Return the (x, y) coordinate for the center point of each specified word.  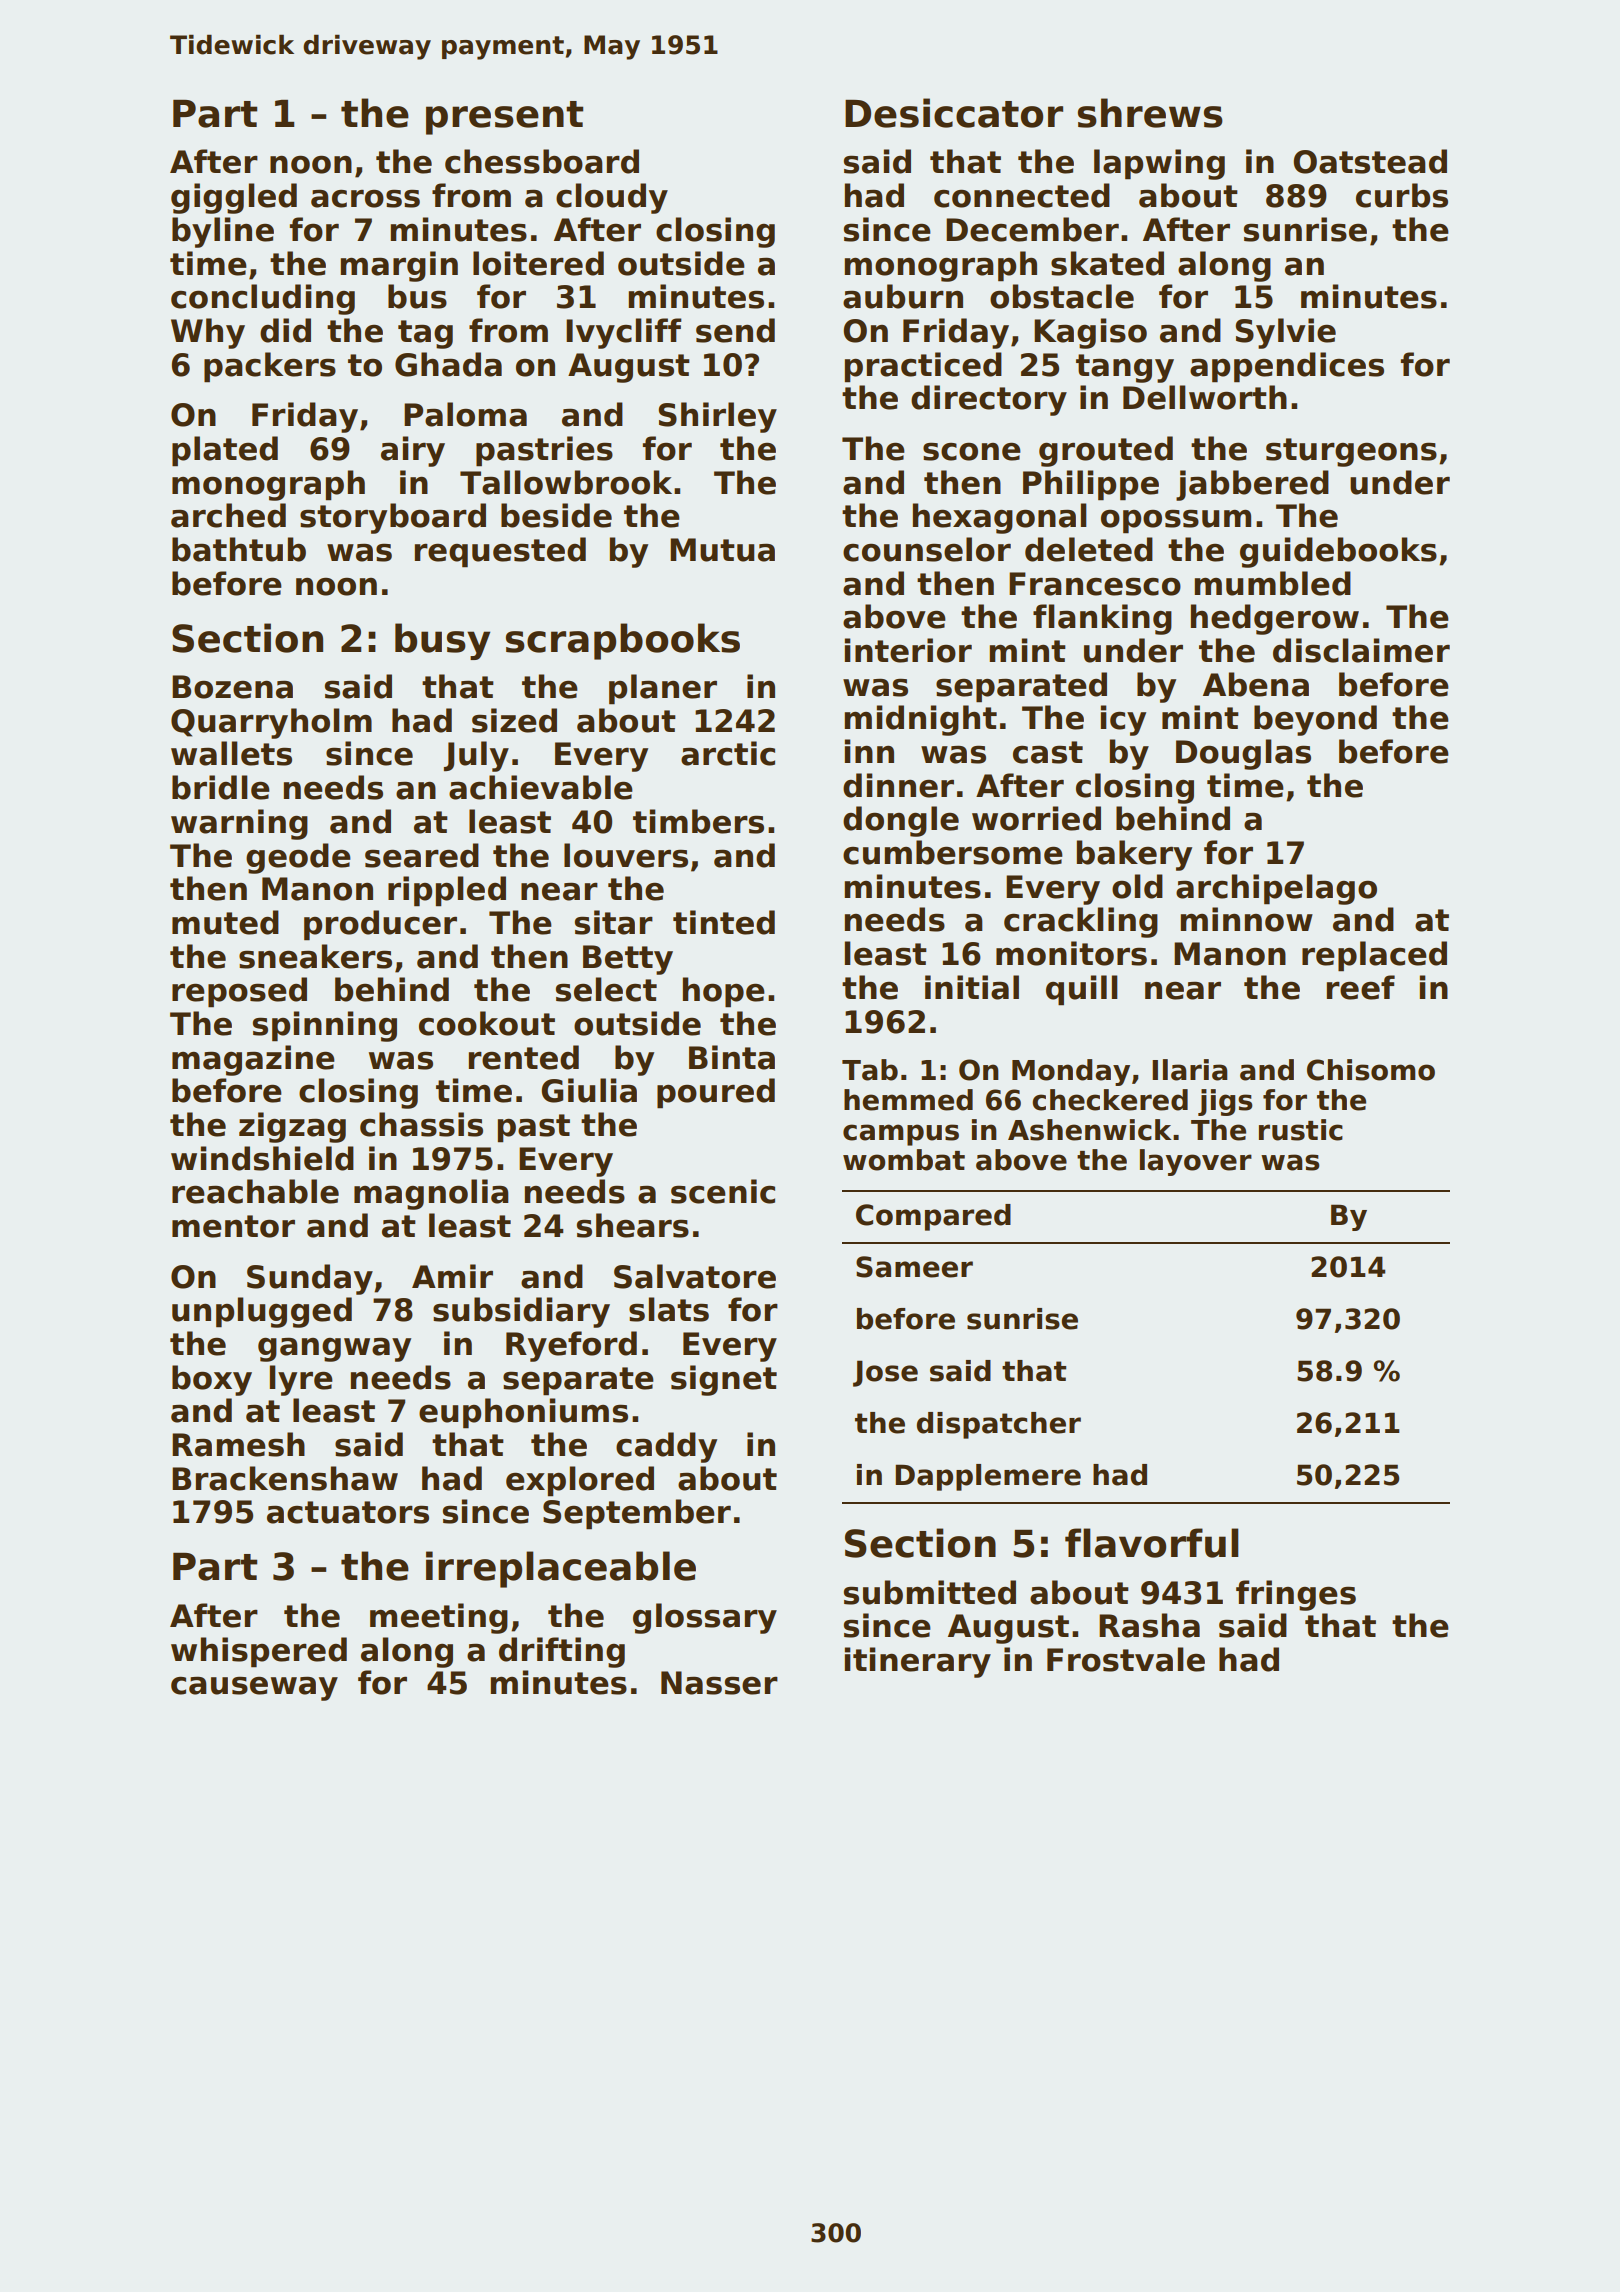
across (365, 198)
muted (225, 922)
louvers (626, 855)
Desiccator (954, 113)
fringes (1296, 1595)
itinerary (918, 1662)
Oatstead (1370, 161)
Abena (1256, 684)
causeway (254, 1688)
